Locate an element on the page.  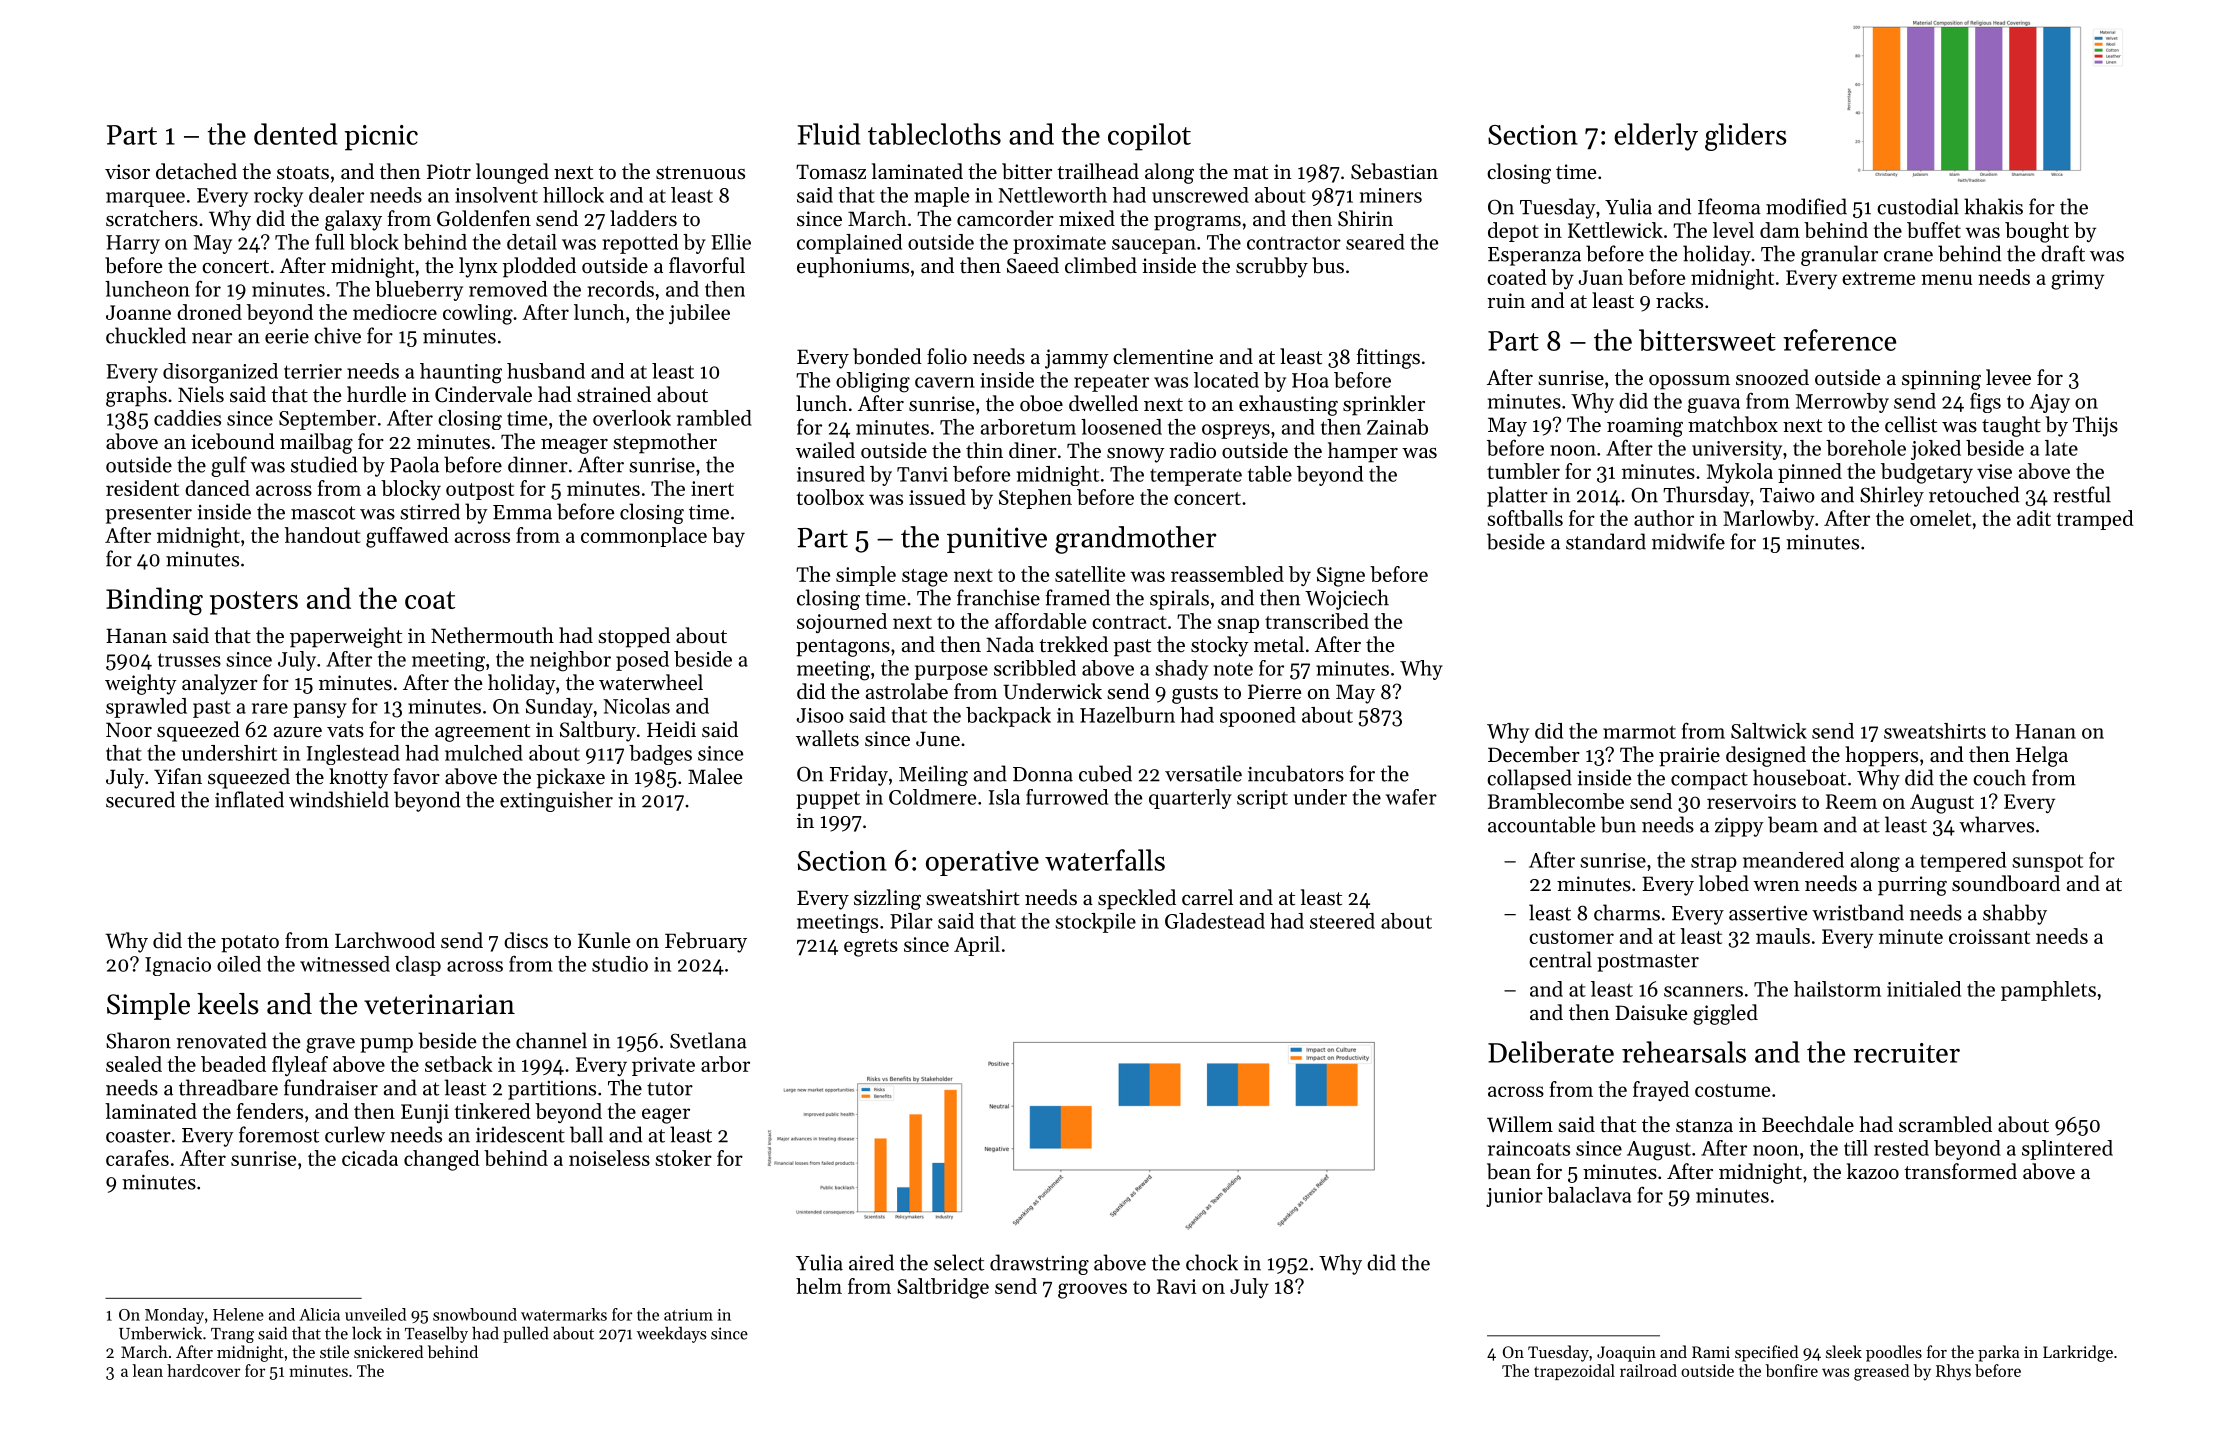
stile is located at coordinates (334, 1351).
